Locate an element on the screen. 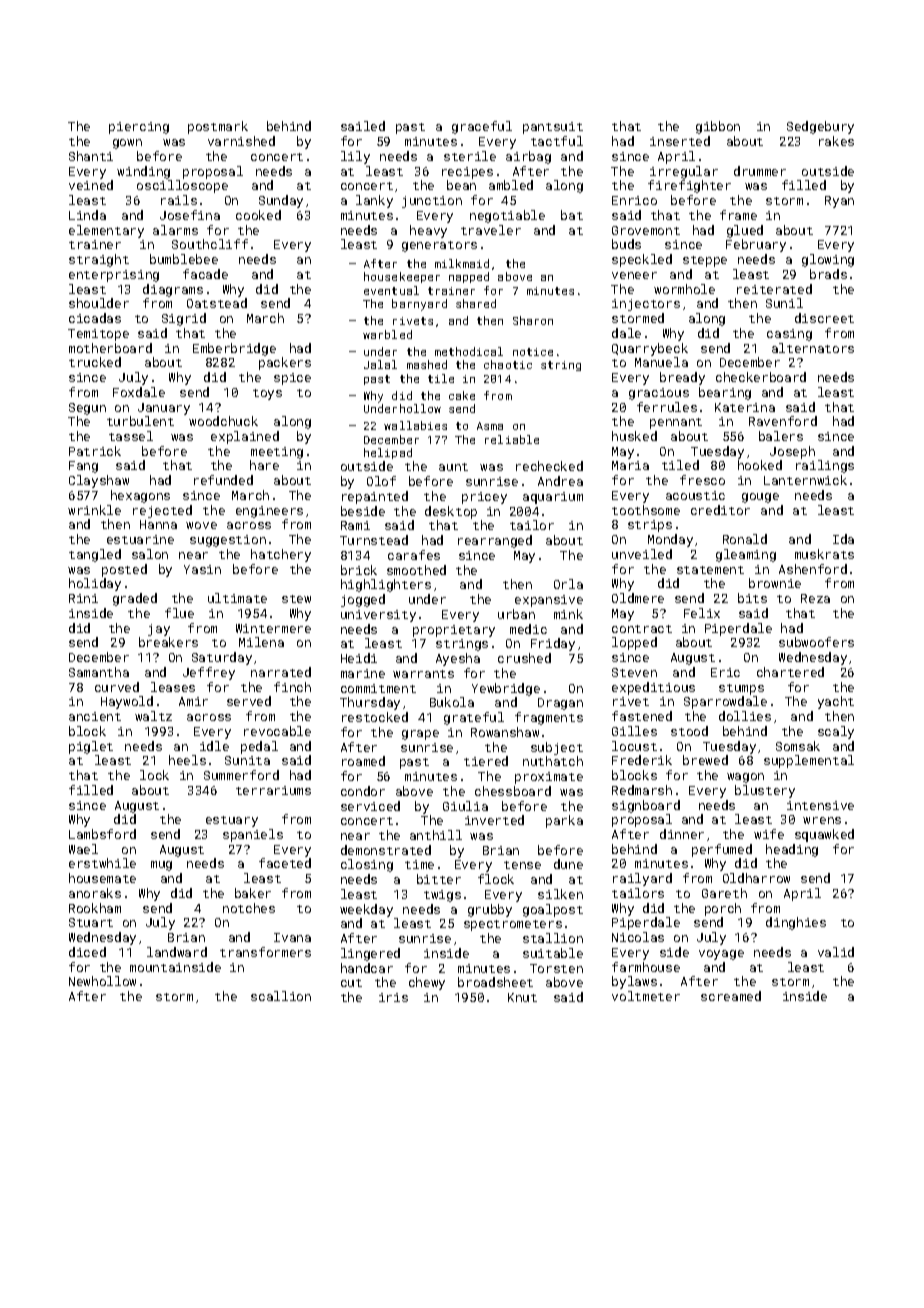 The height and width of the screenshot is (1308, 924). gibbon is located at coordinates (718, 127).
